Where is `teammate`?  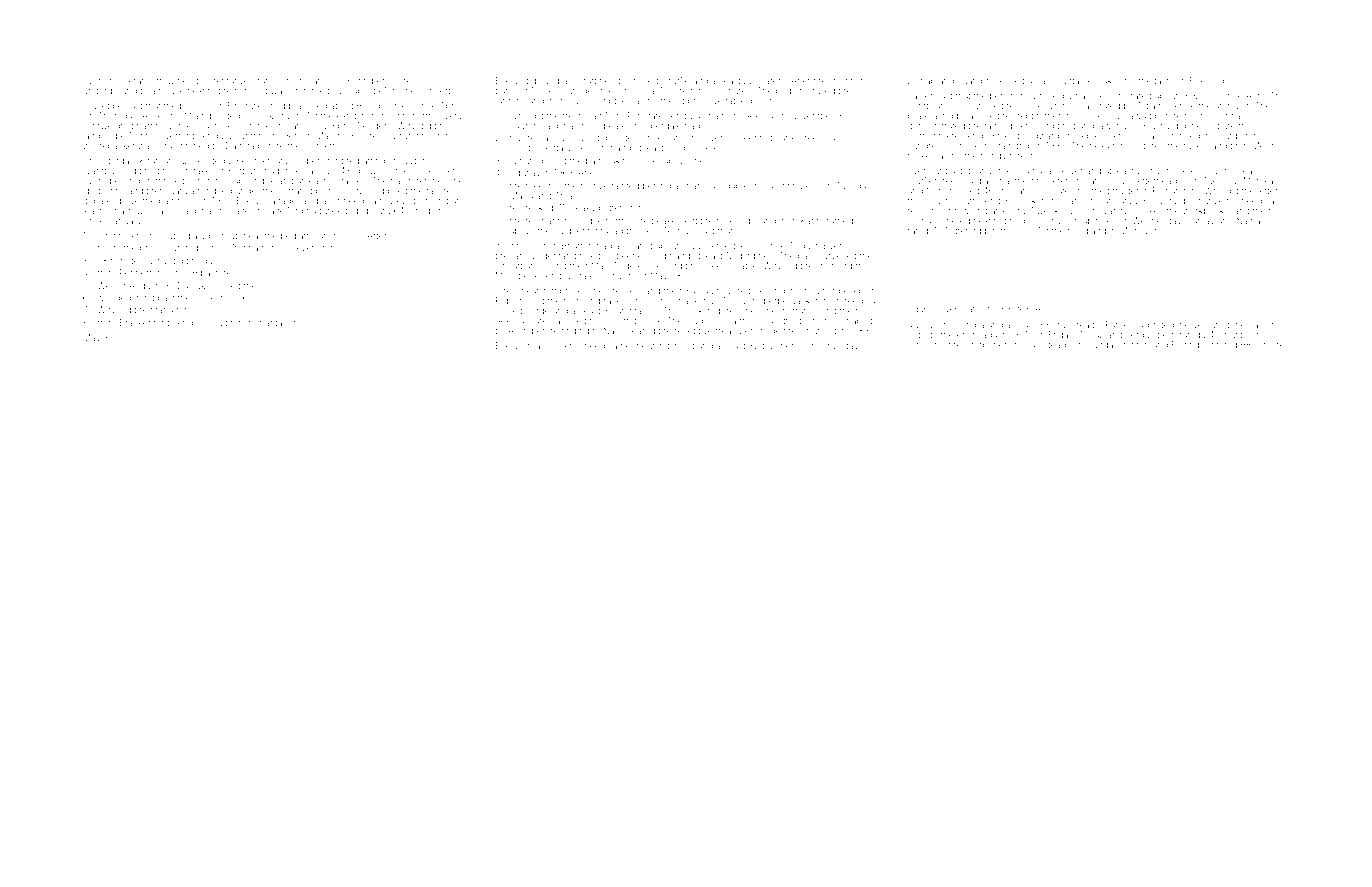 teammate is located at coordinates (1006, 309).
